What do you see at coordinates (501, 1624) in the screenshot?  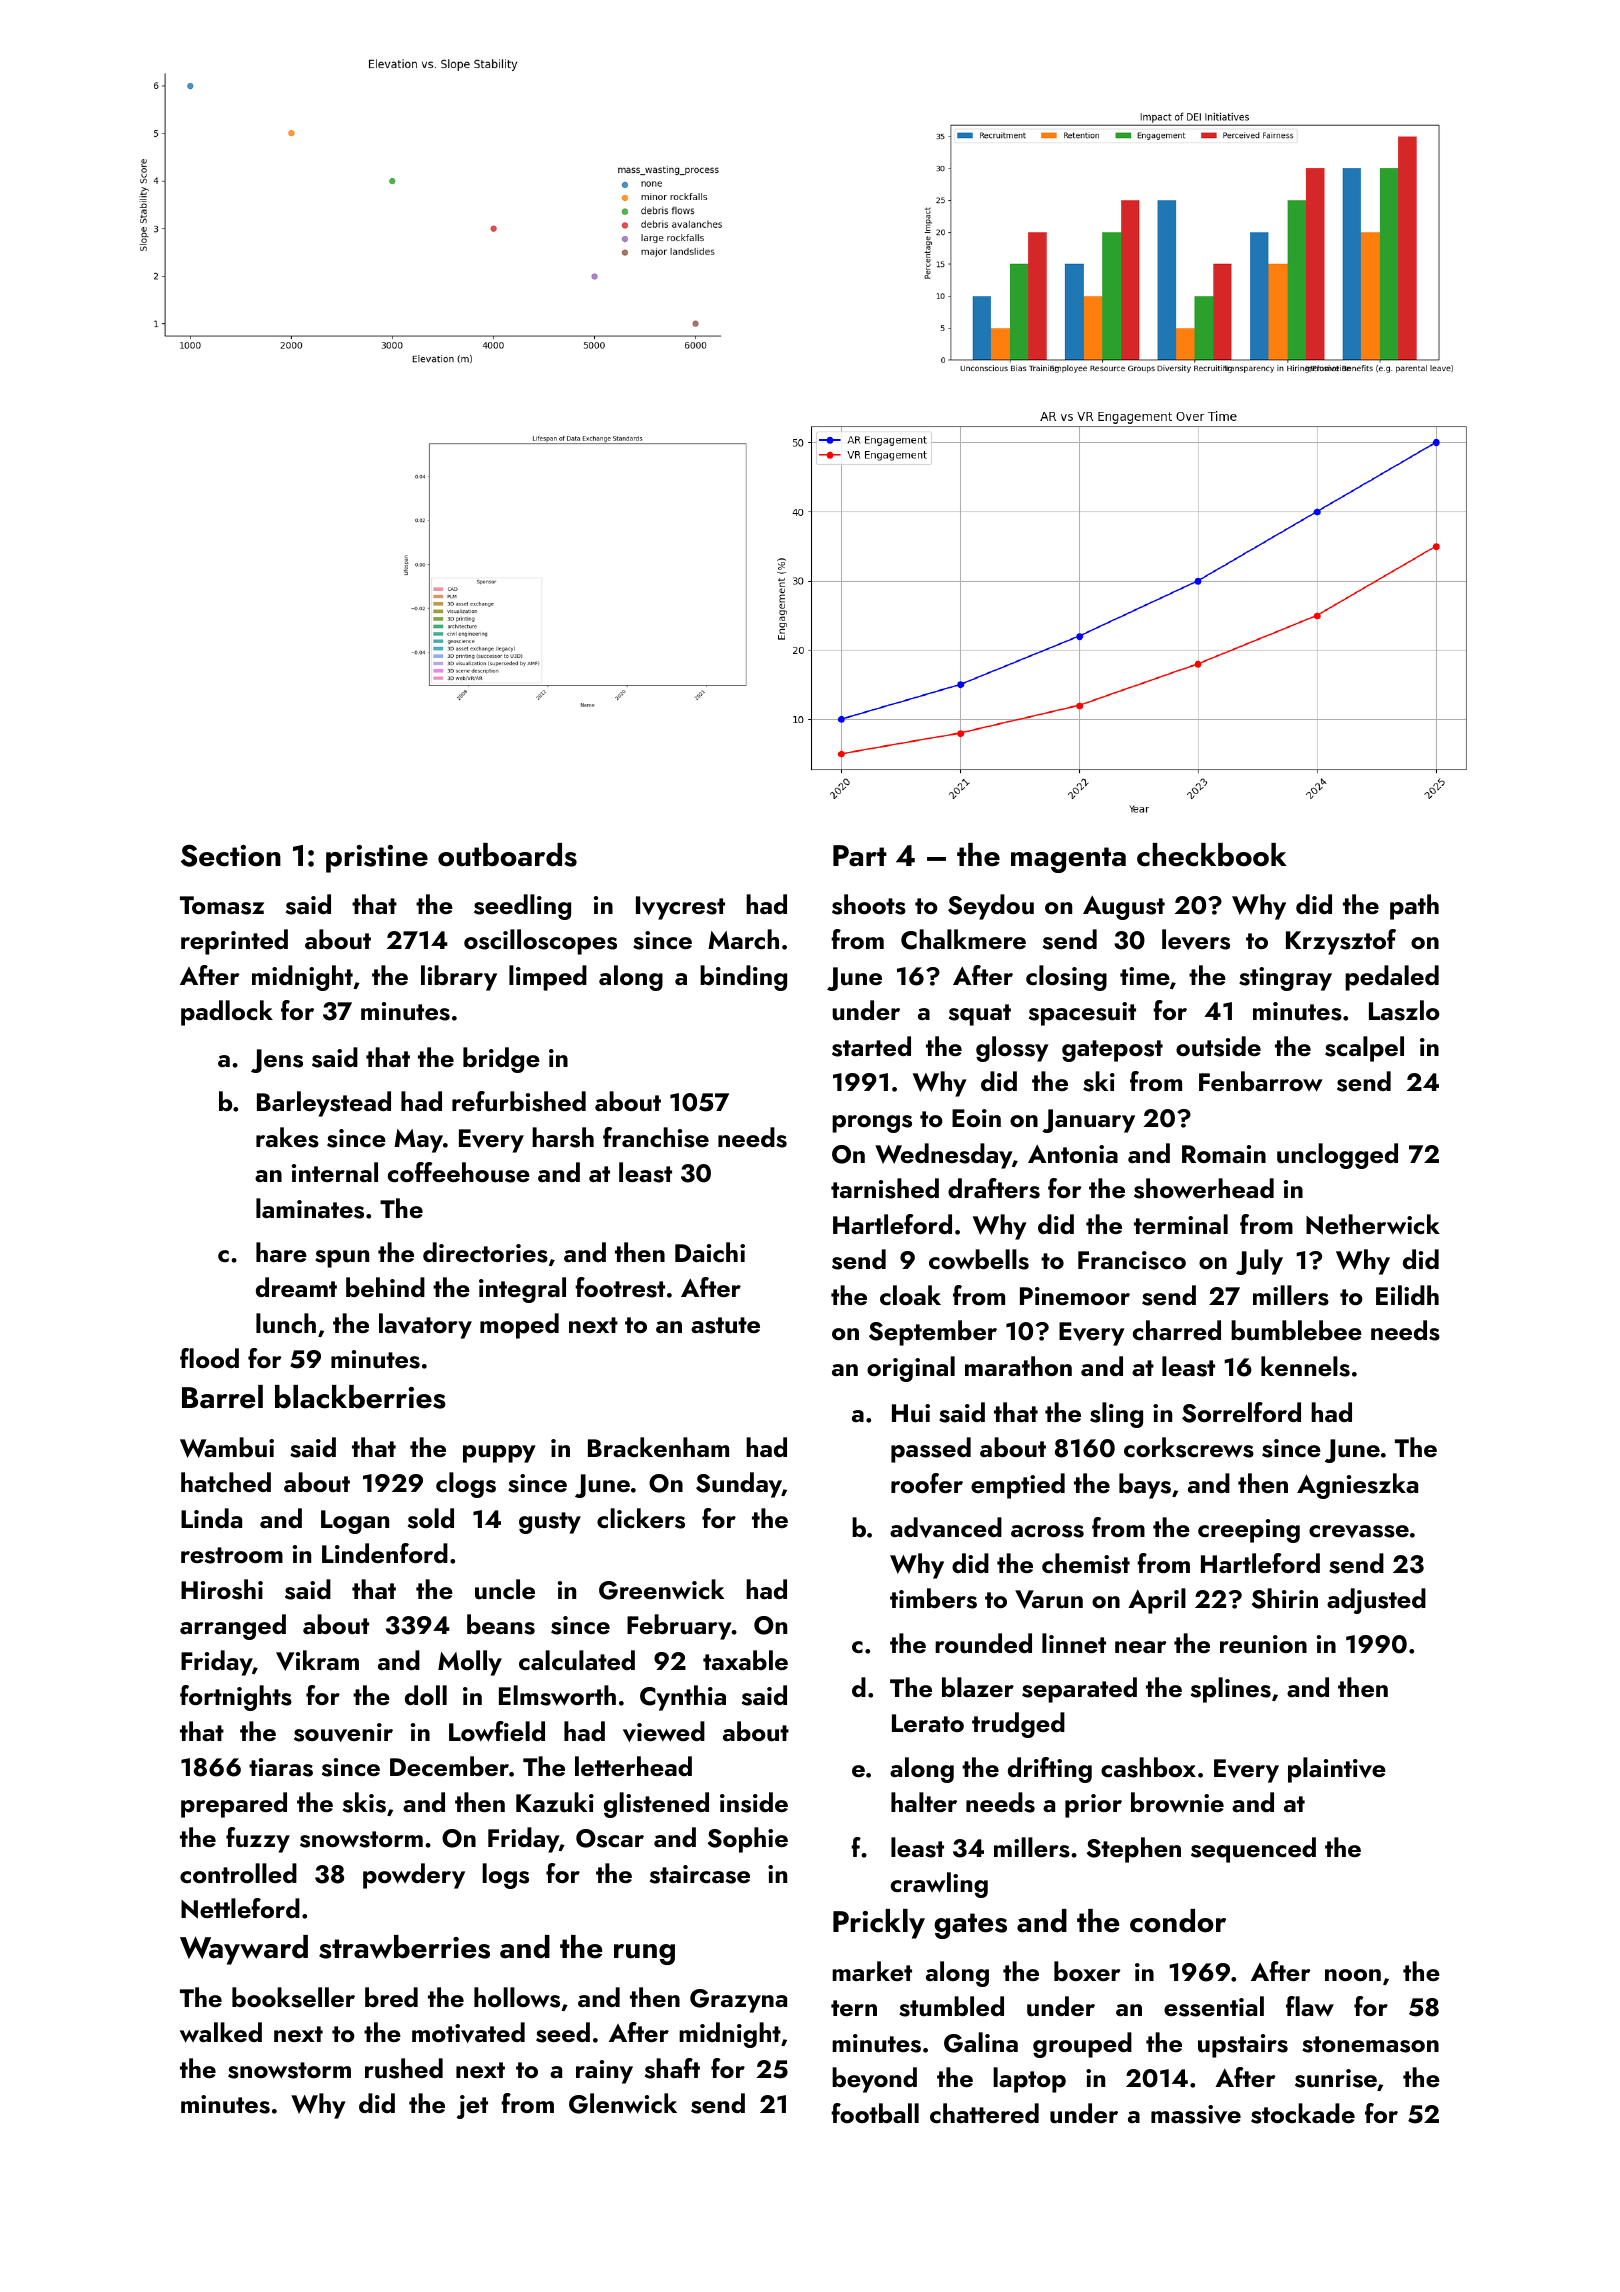 I see `beans` at bounding box center [501, 1624].
